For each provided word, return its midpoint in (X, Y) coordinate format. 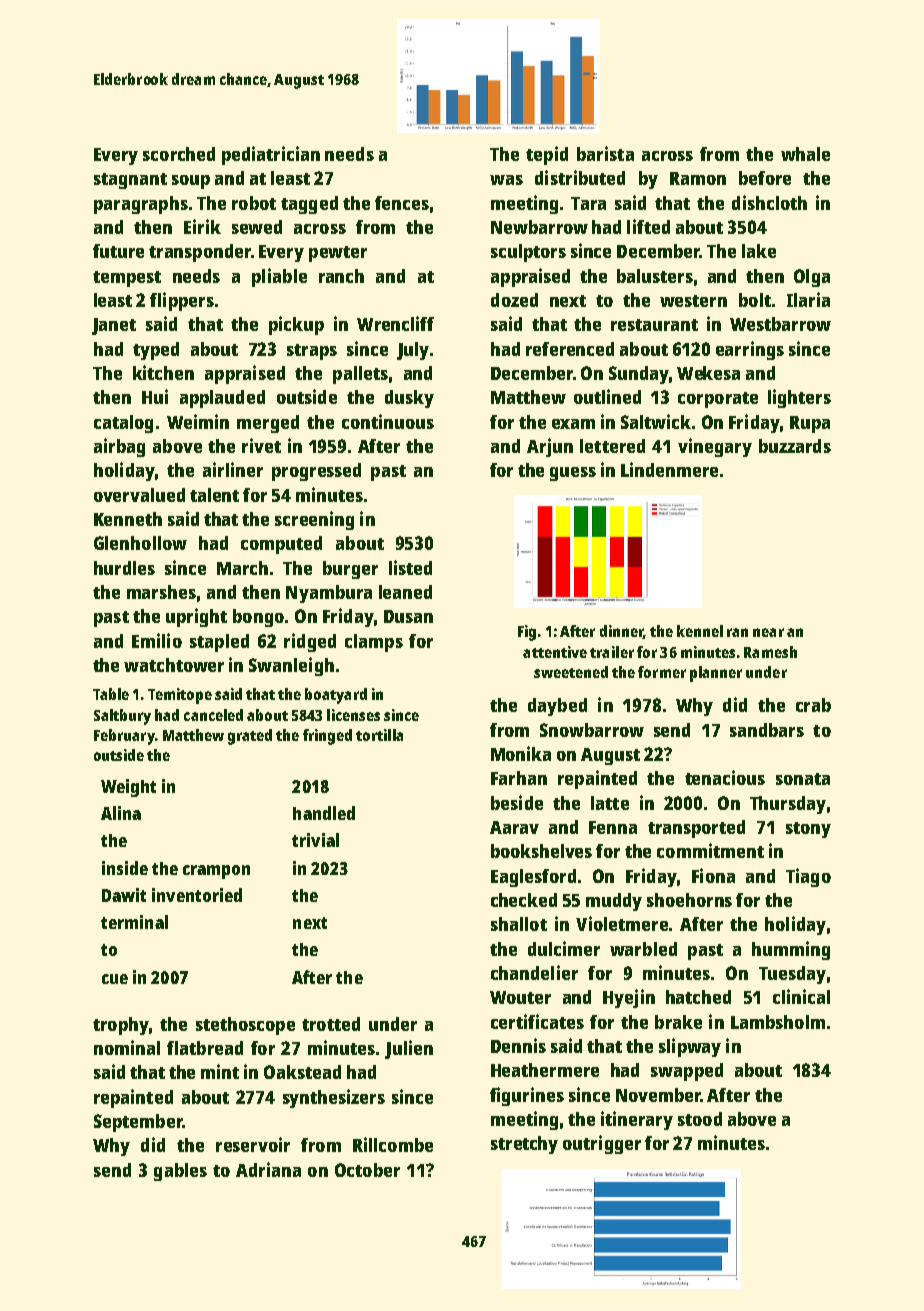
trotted (331, 1024)
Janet (114, 326)
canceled (213, 715)
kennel (700, 631)
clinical (801, 996)
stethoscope (245, 1026)
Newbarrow (539, 227)
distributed (580, 177)
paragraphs (141, 205)
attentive (555, 652)
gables (180, 1172)
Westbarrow (780, 324)
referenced (570, 349)
